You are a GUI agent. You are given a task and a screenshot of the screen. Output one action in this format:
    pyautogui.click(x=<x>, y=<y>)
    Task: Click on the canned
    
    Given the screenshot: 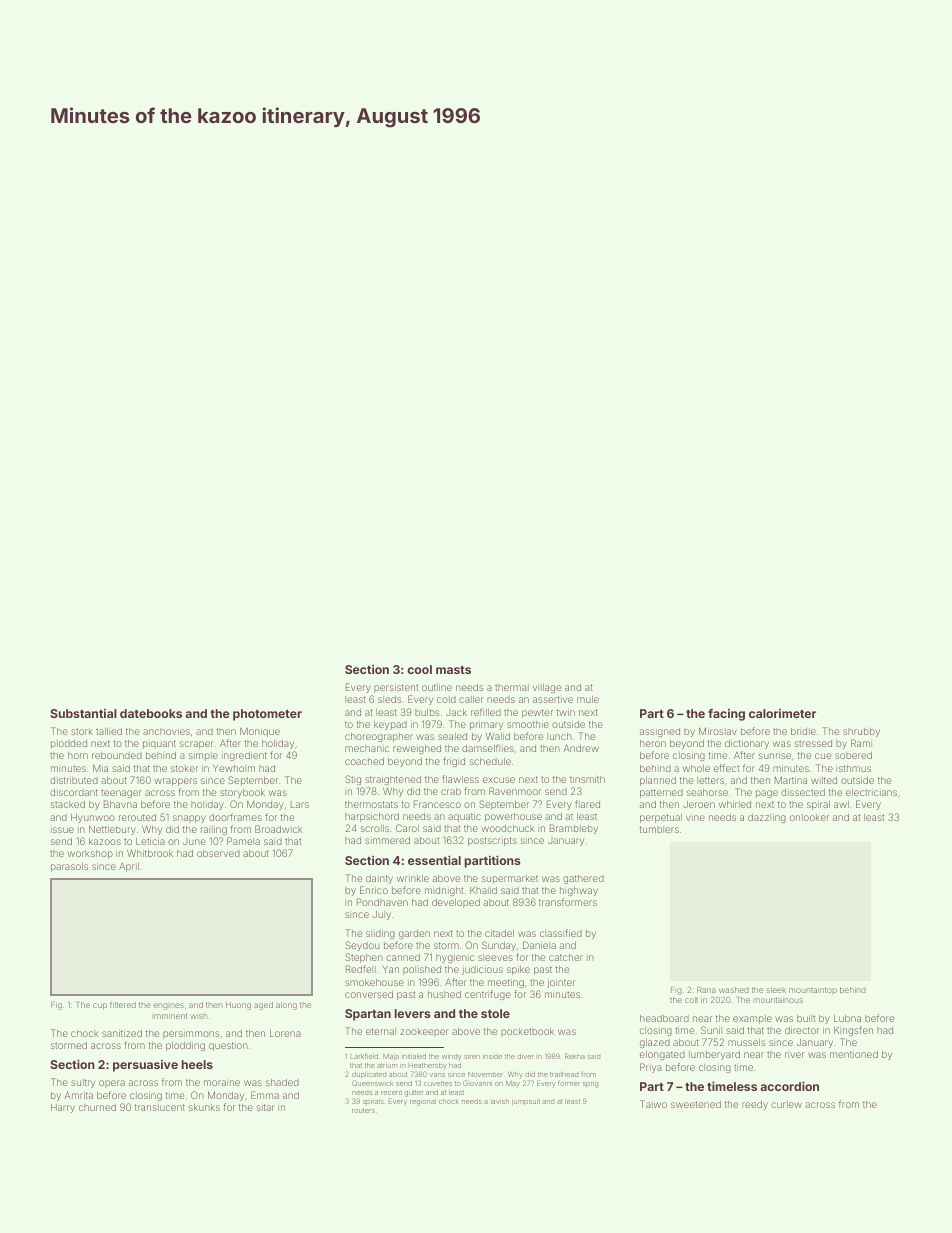 What is the action you would take?
    pyautogui.click(x=403, y=957)
